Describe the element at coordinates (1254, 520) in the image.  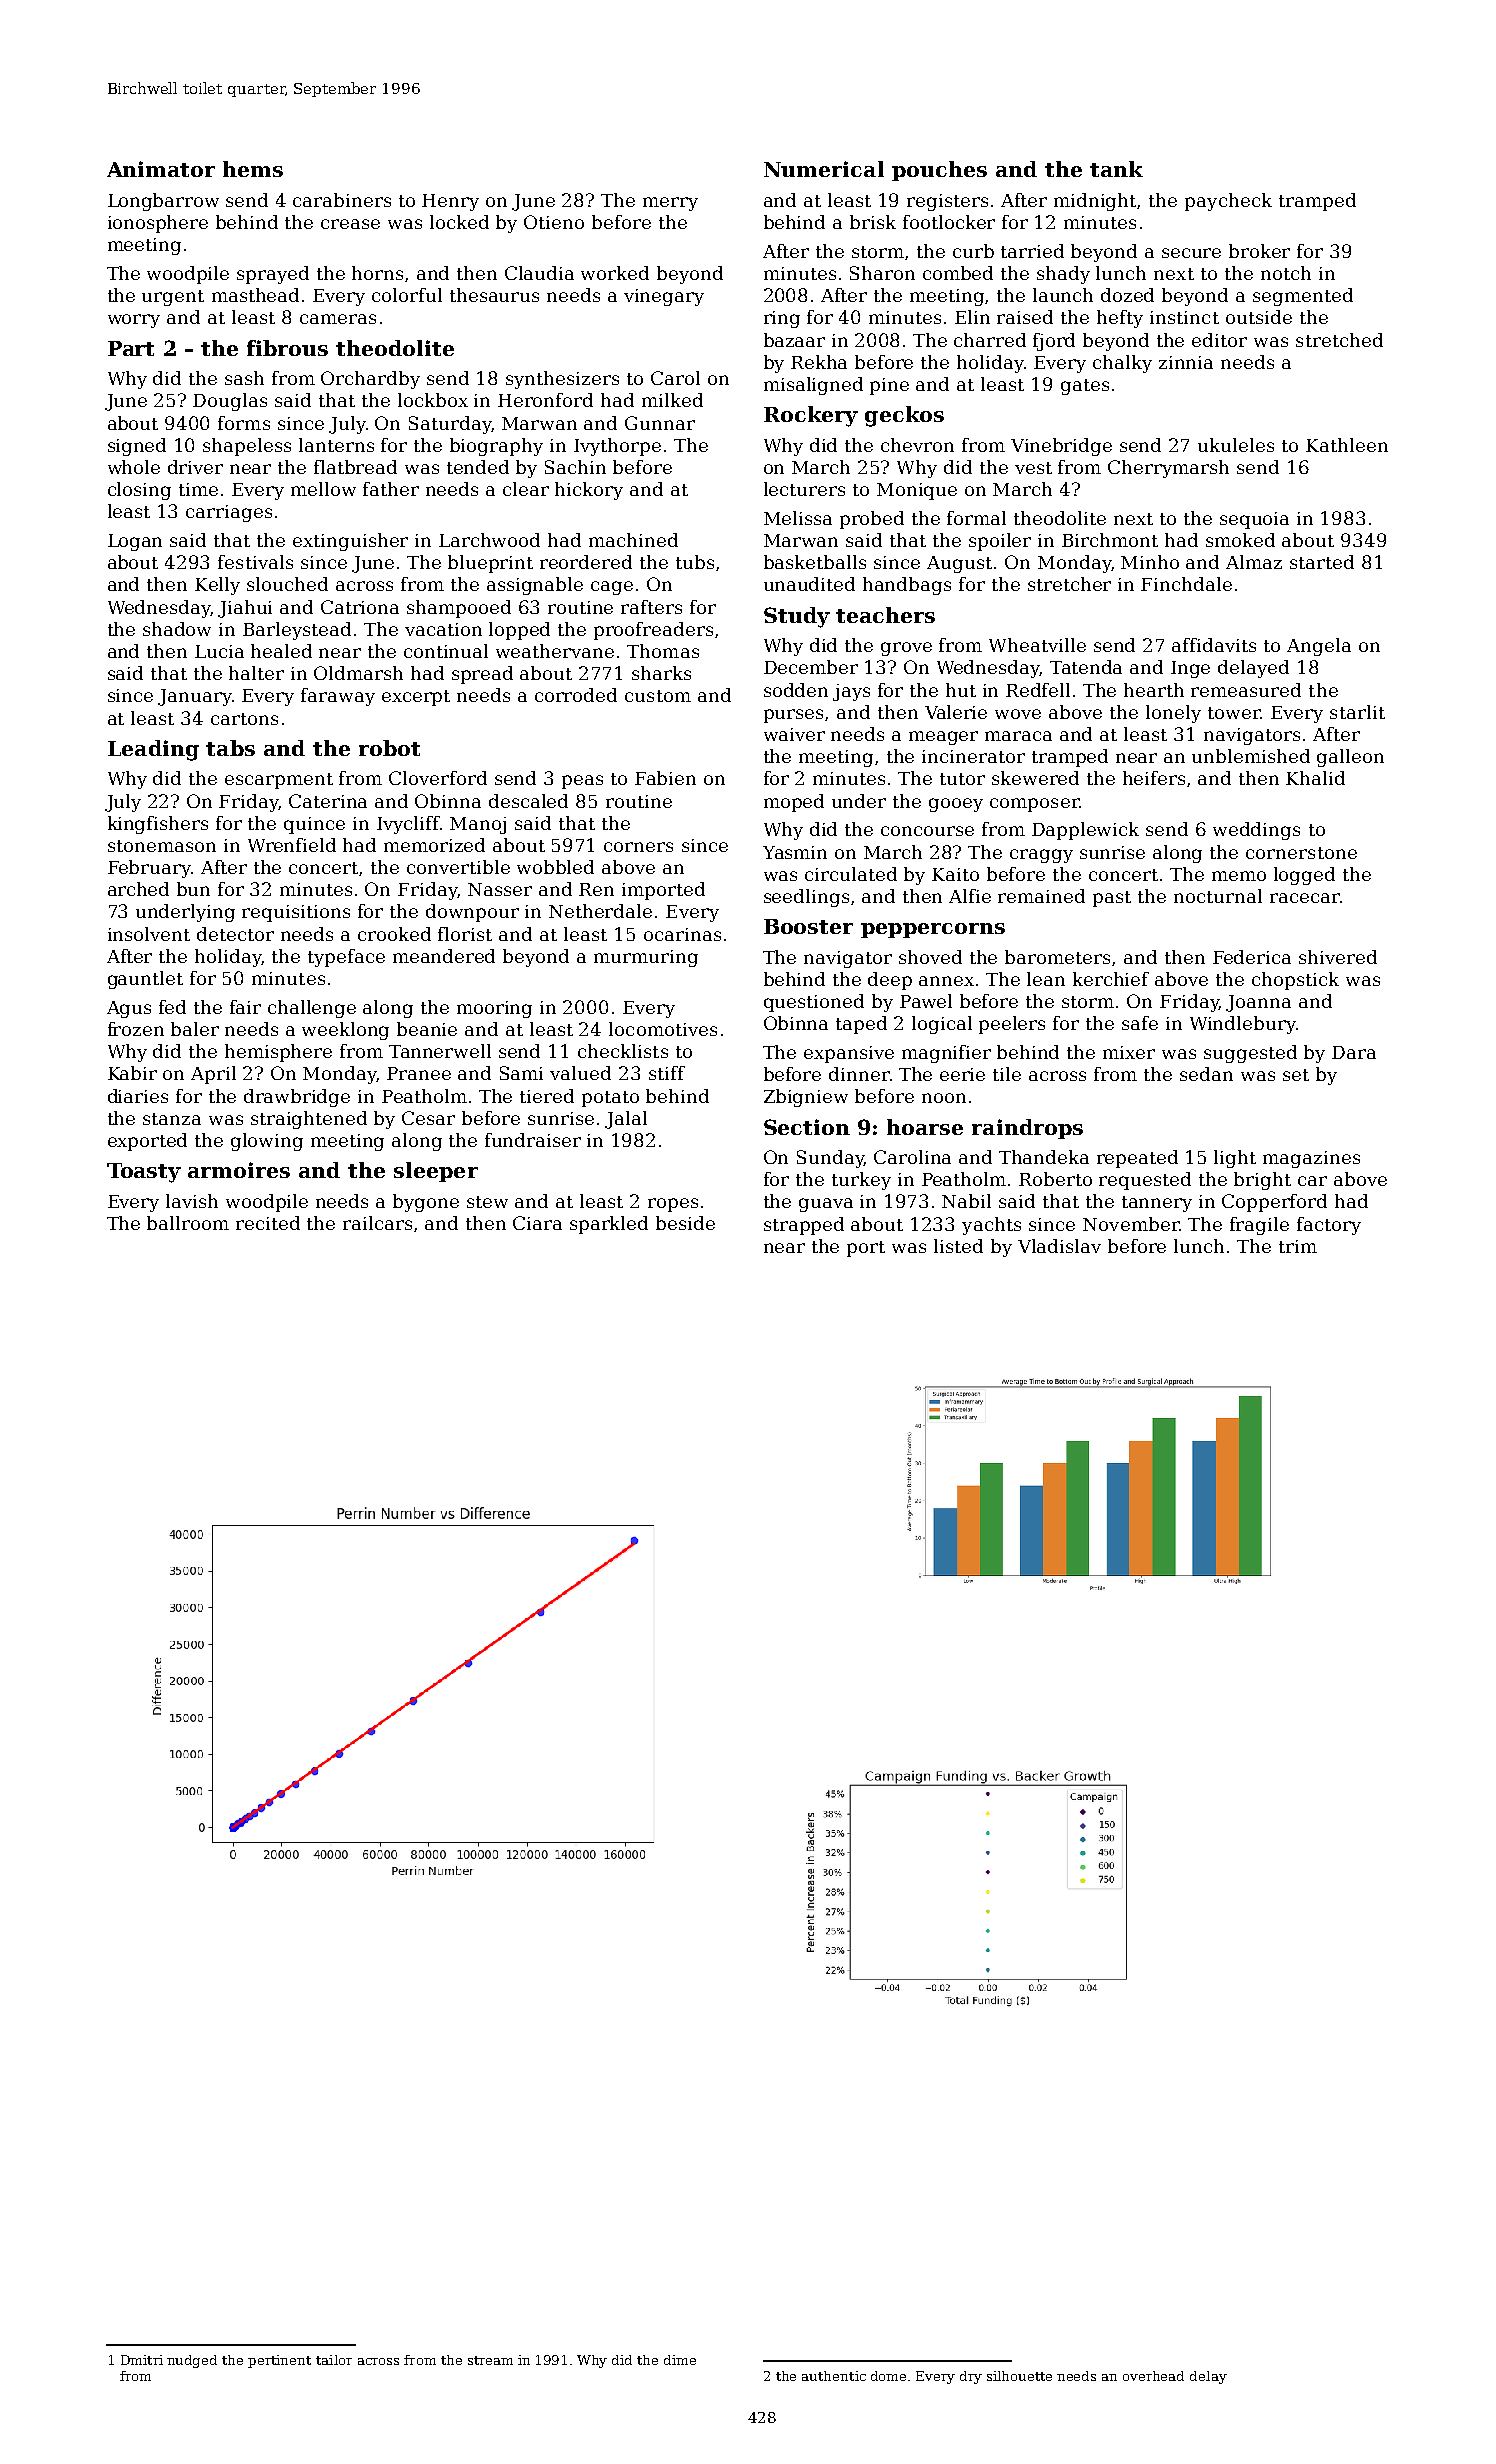
I see `sequoia` at that location.
